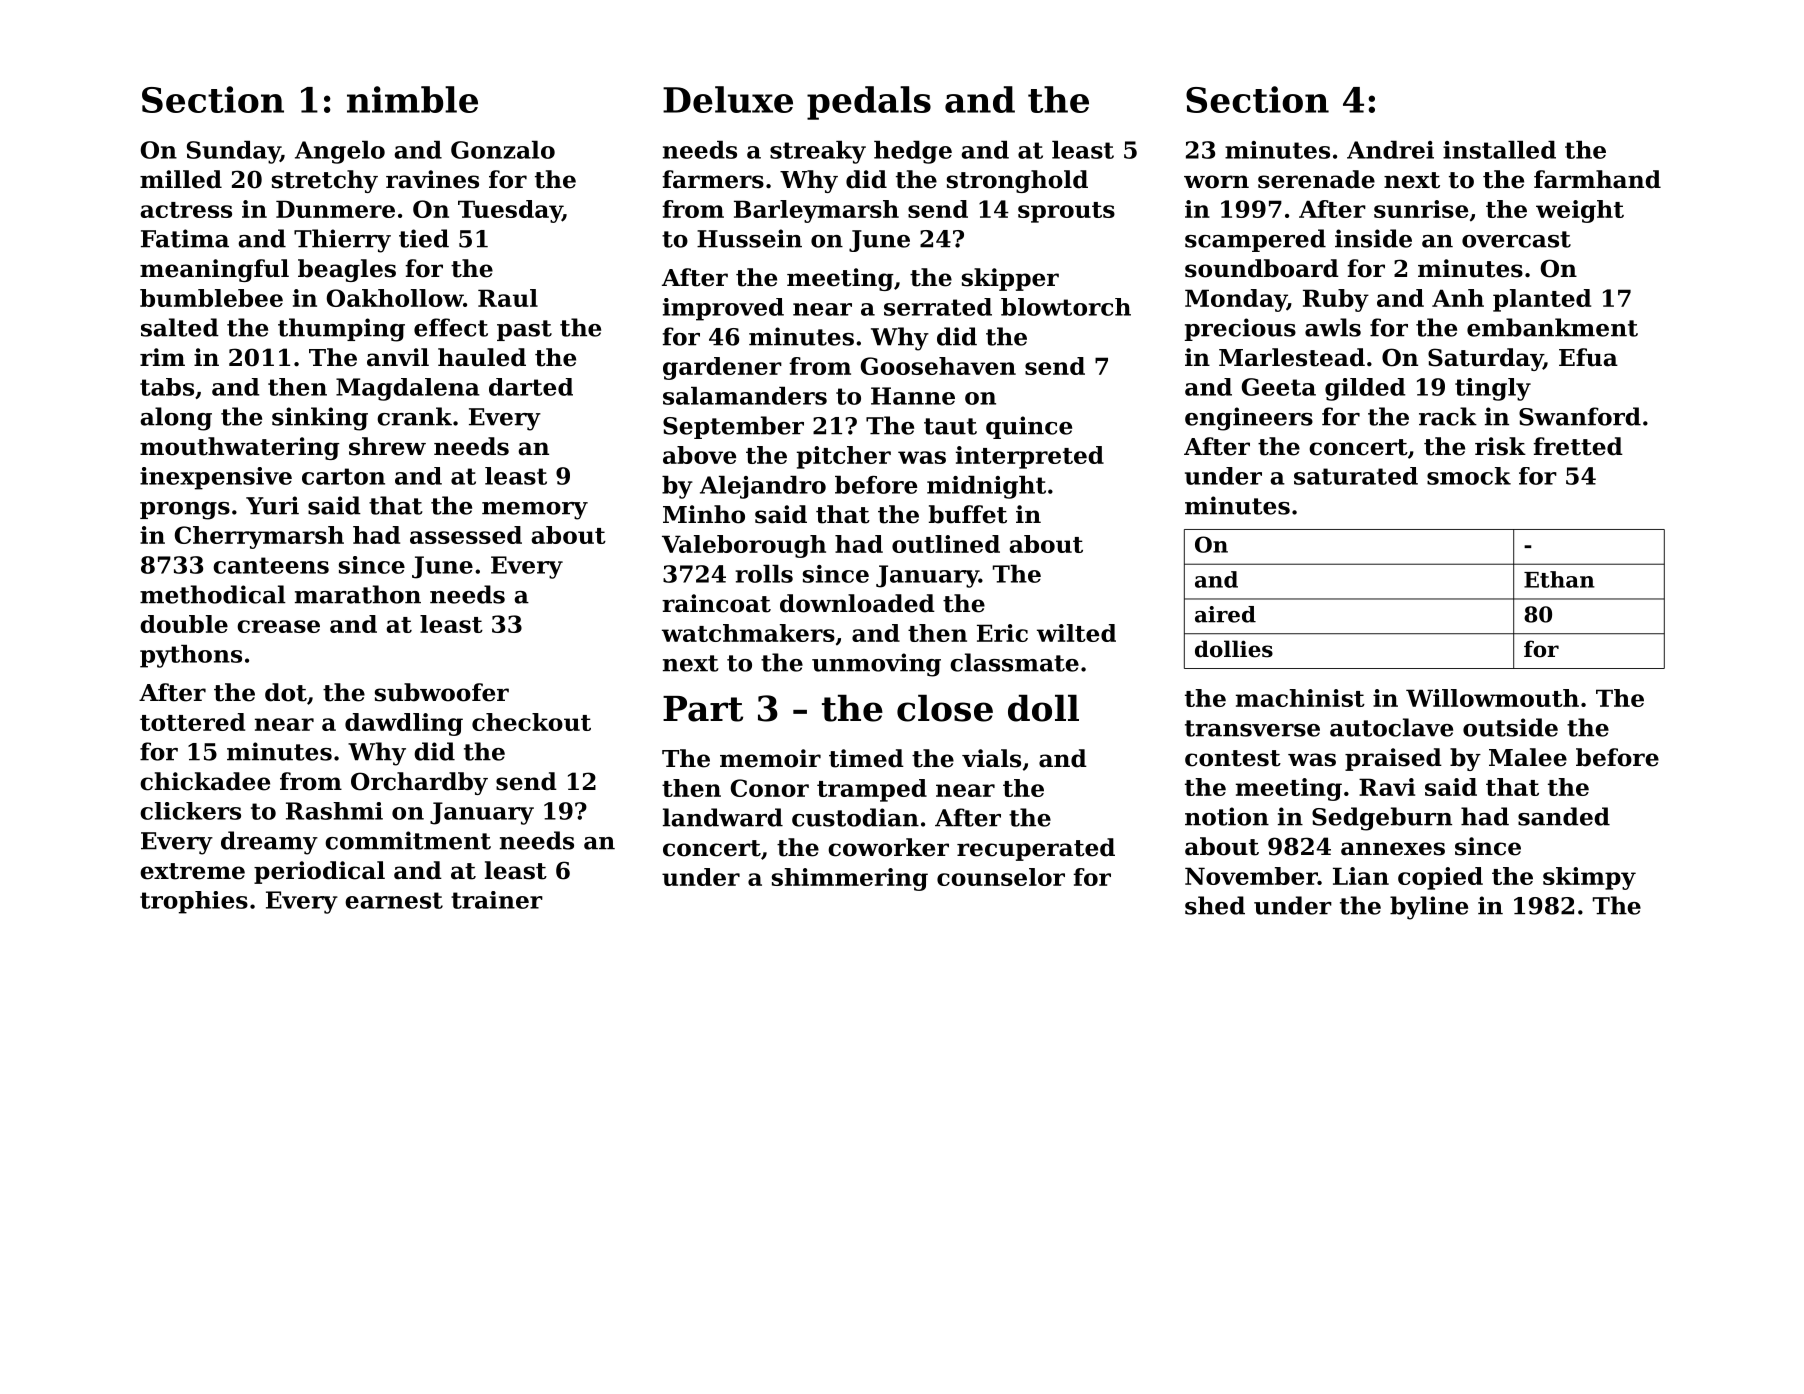 The width and height of the screenshot is (1804, 1394). Describe the element at coordinates (1499, 150) in the screenshot. I see `installed` at that location.
